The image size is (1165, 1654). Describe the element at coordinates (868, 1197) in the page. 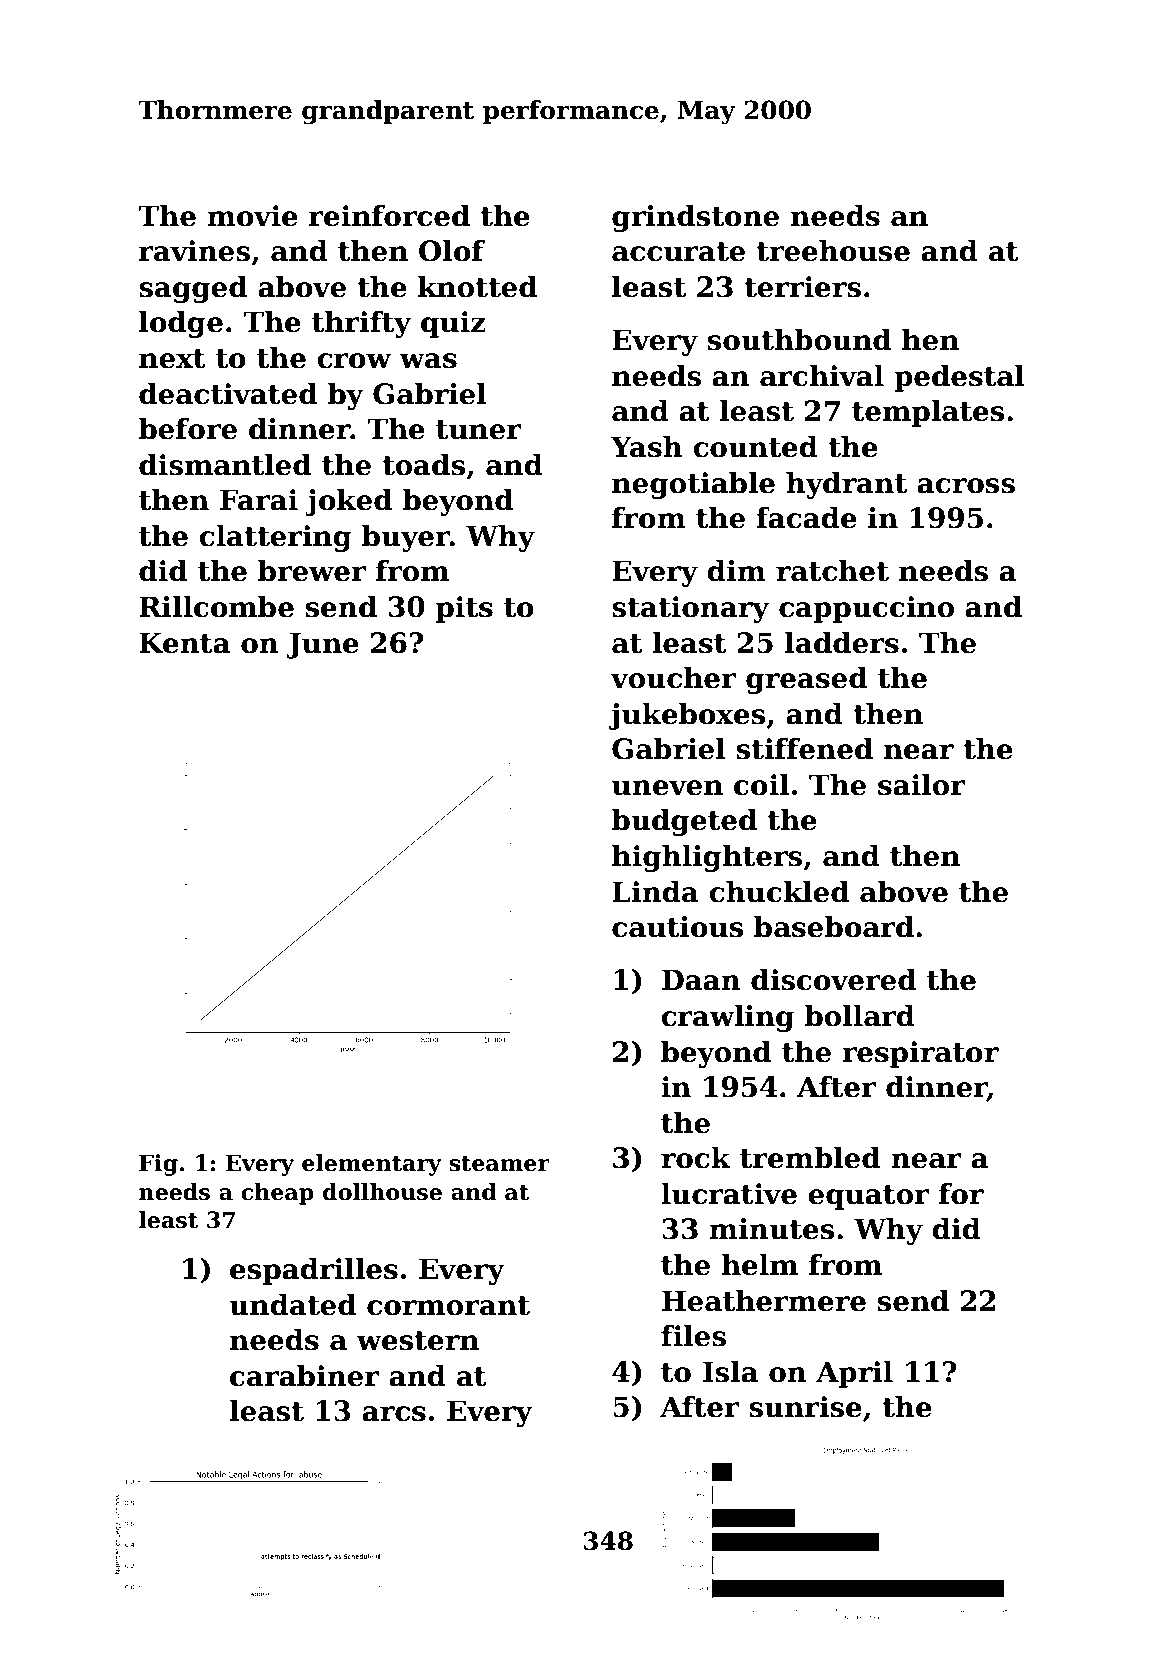

I see `equator` at that location.
